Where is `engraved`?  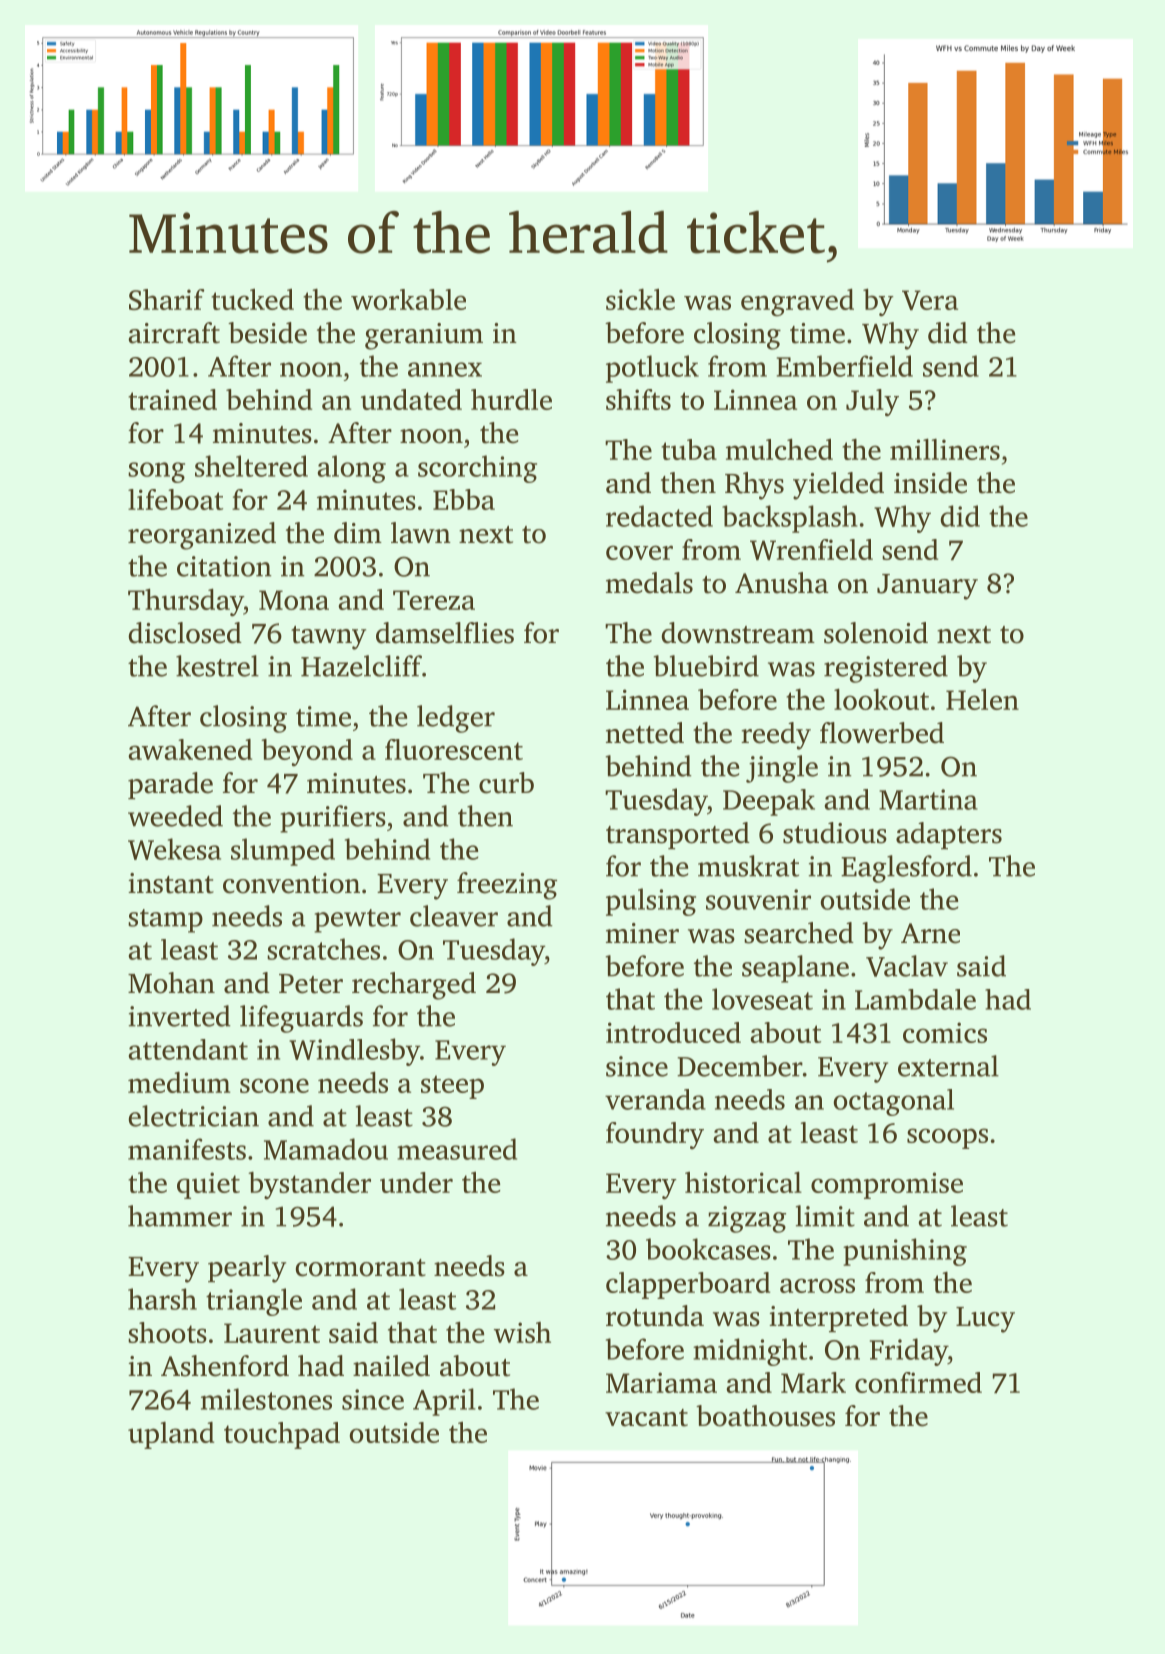 engraved is located at coordinates (797, 302).
